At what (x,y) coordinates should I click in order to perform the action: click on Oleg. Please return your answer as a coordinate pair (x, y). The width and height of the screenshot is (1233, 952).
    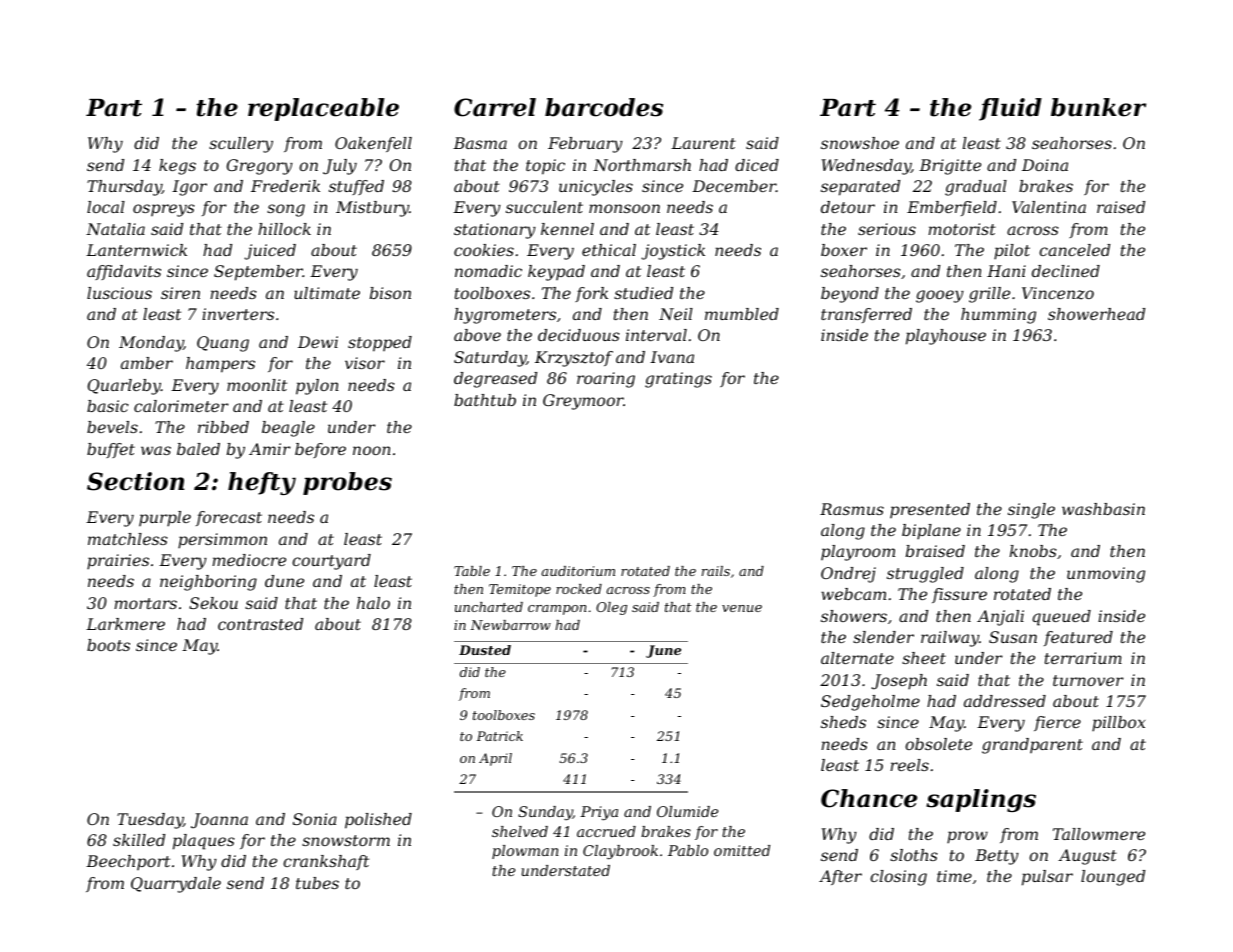
    Looking at the image, I should click on (611, 608).
